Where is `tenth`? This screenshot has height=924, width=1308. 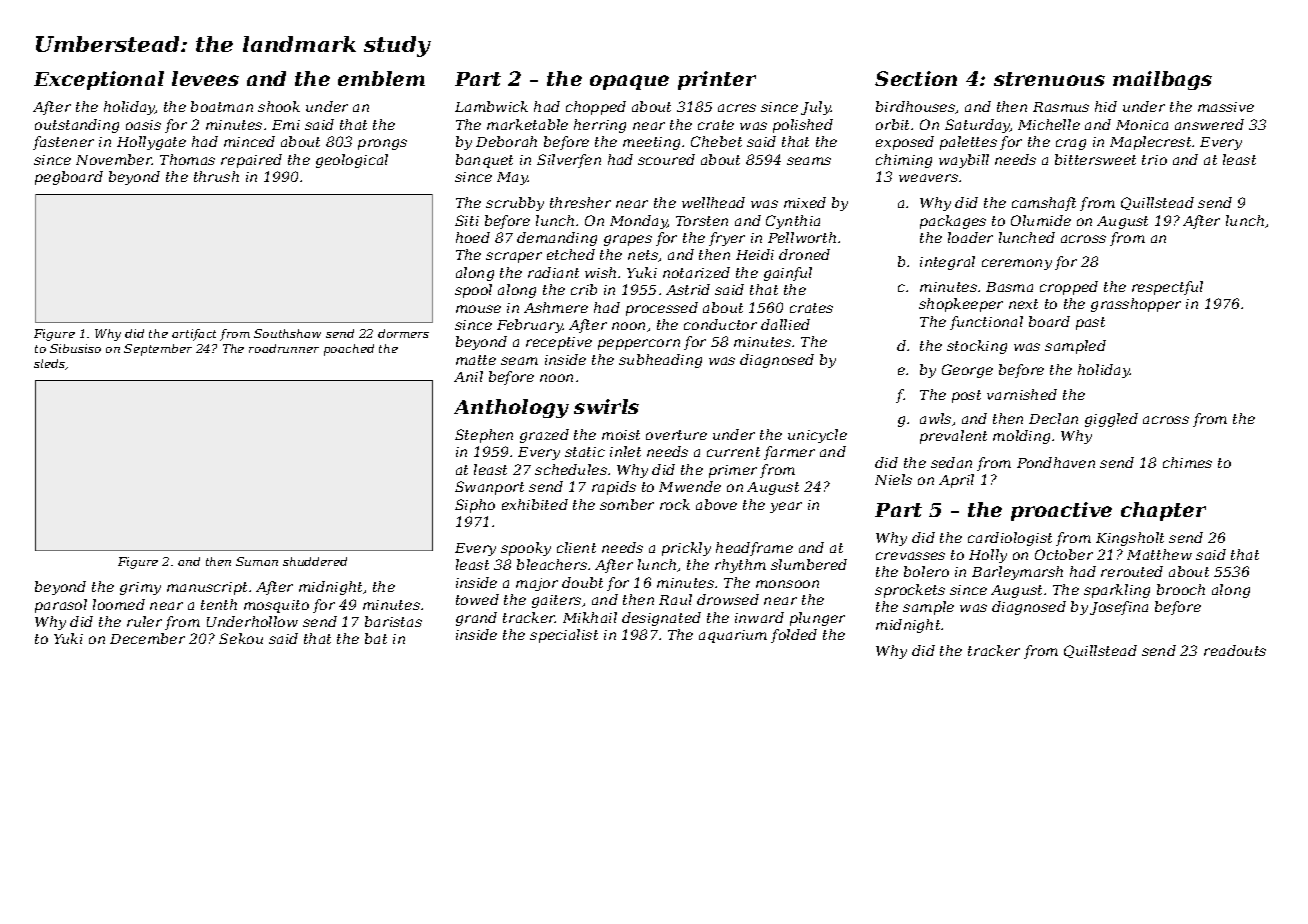 tenth is located at coordinates (219, 604).
